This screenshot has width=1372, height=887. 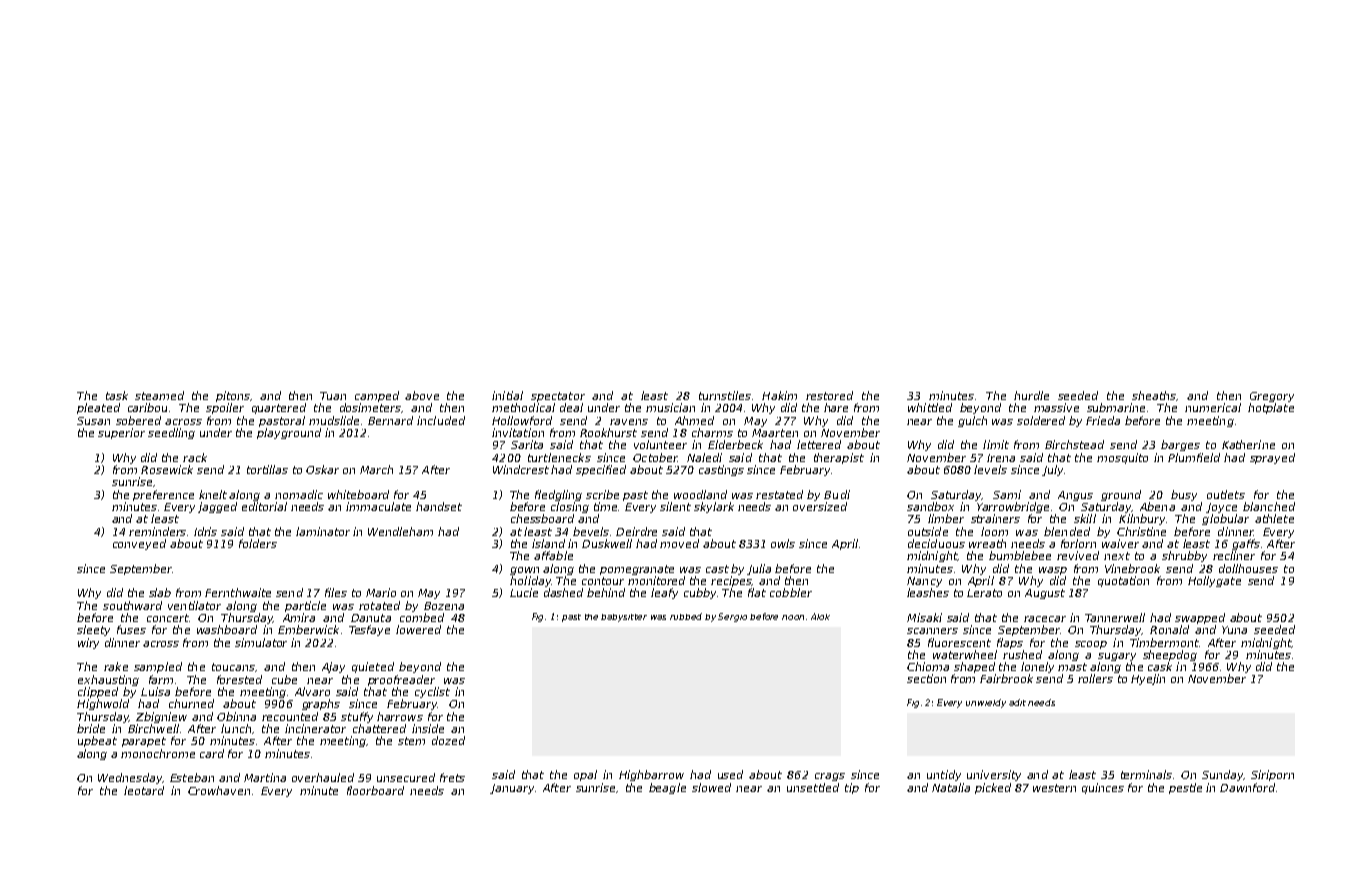 I want to click on Ahmed, so click(x=694, y=420).
